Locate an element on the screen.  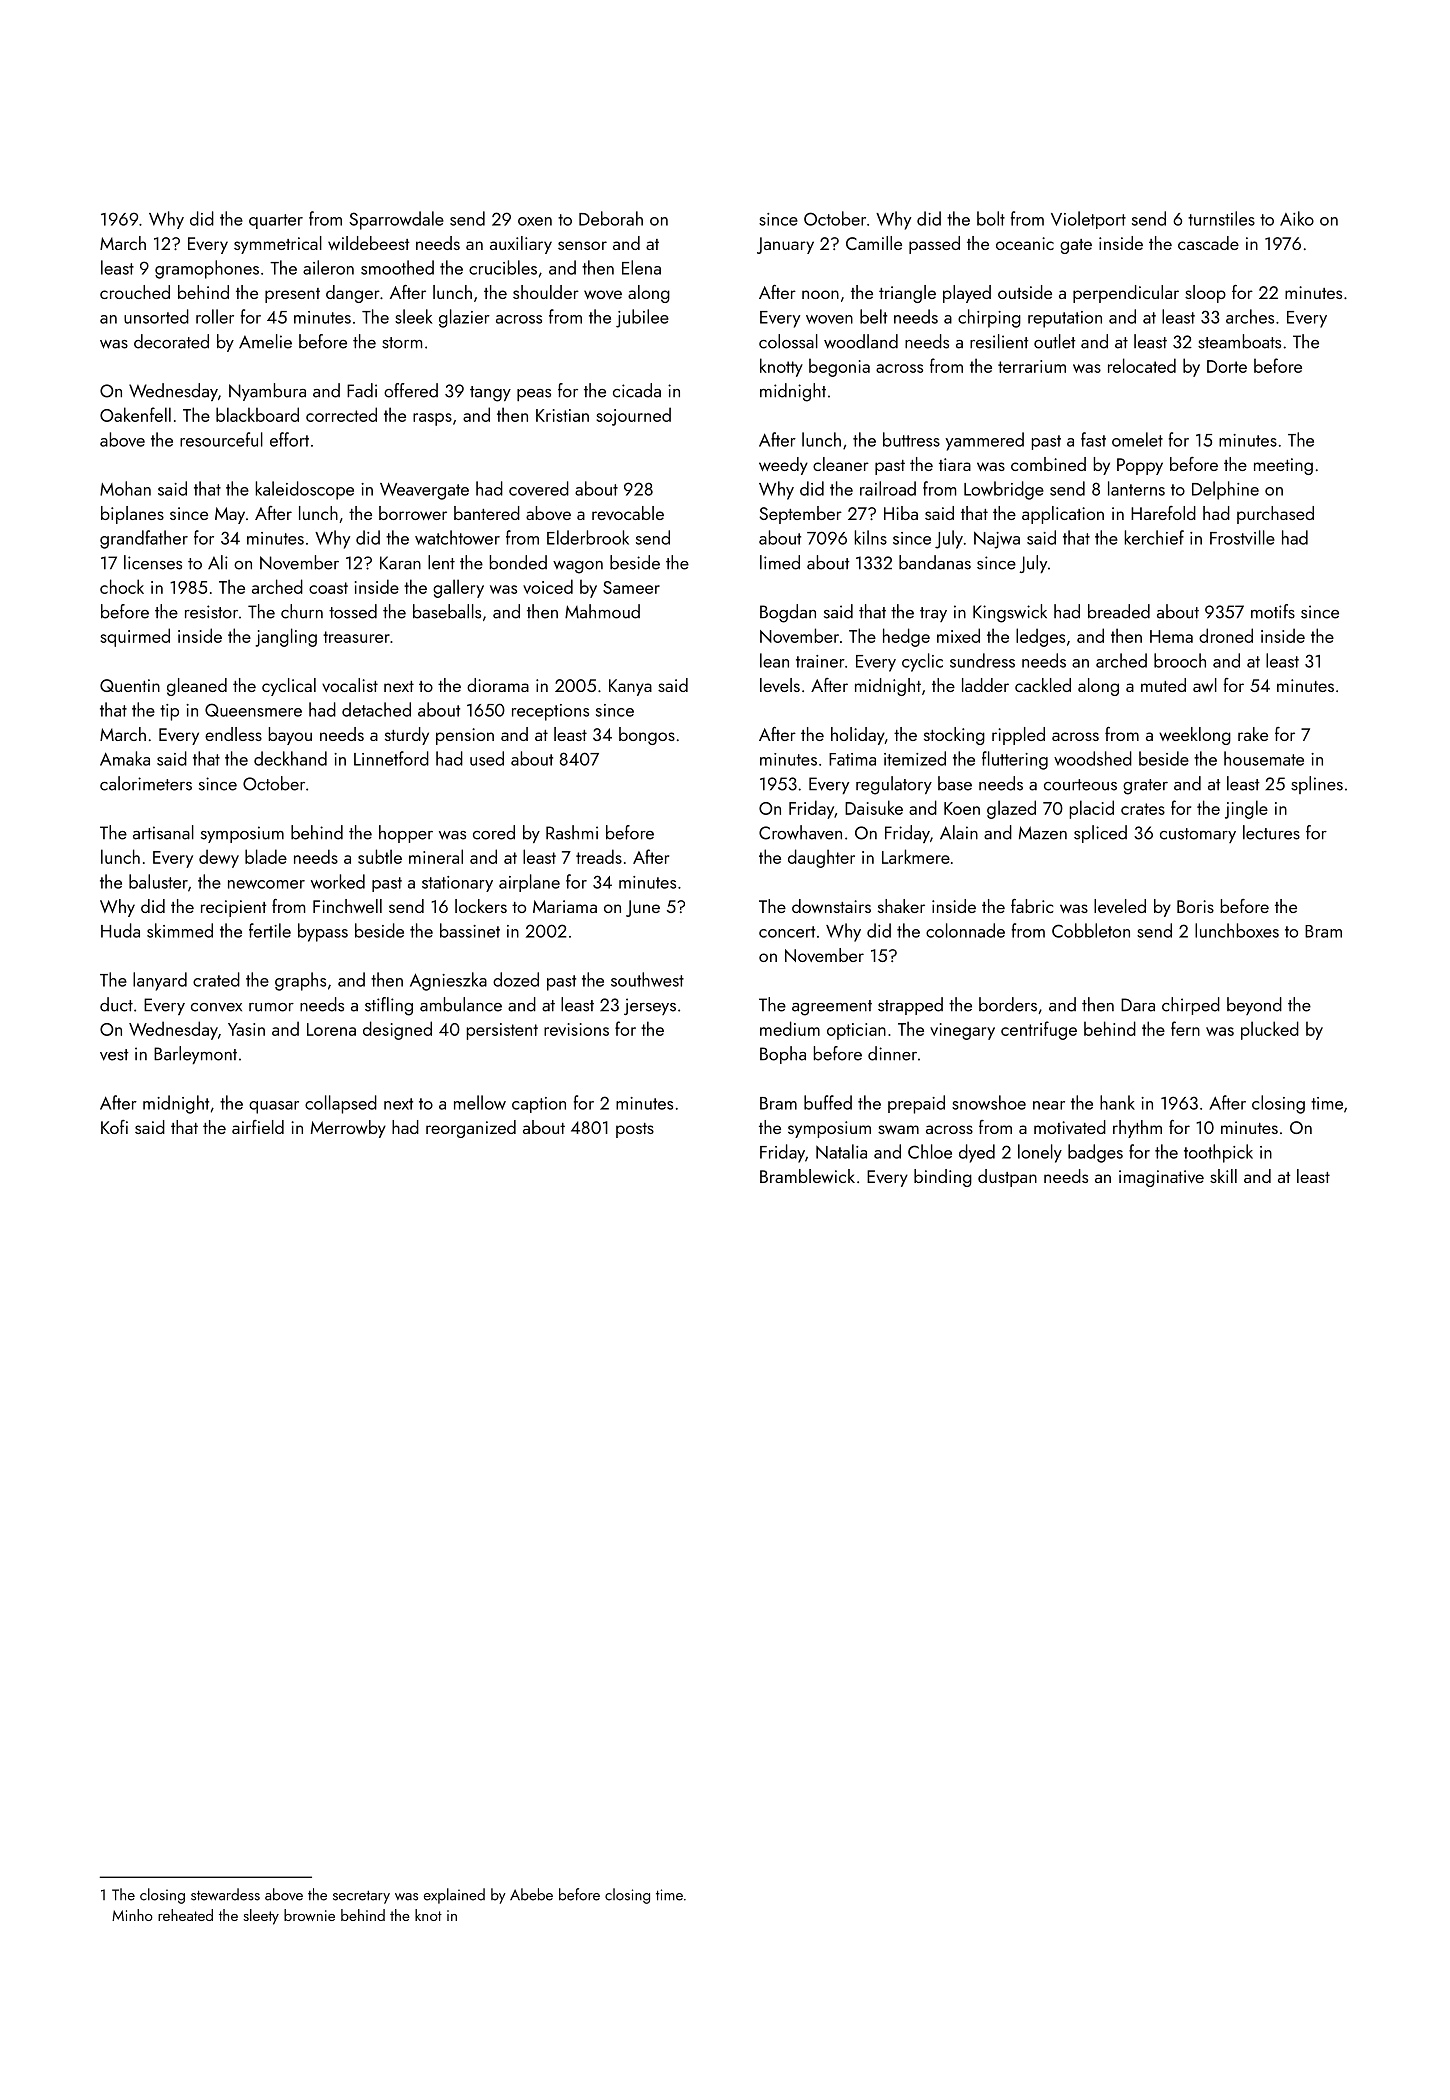
terrarium is located at coordinates (1032, 366).
